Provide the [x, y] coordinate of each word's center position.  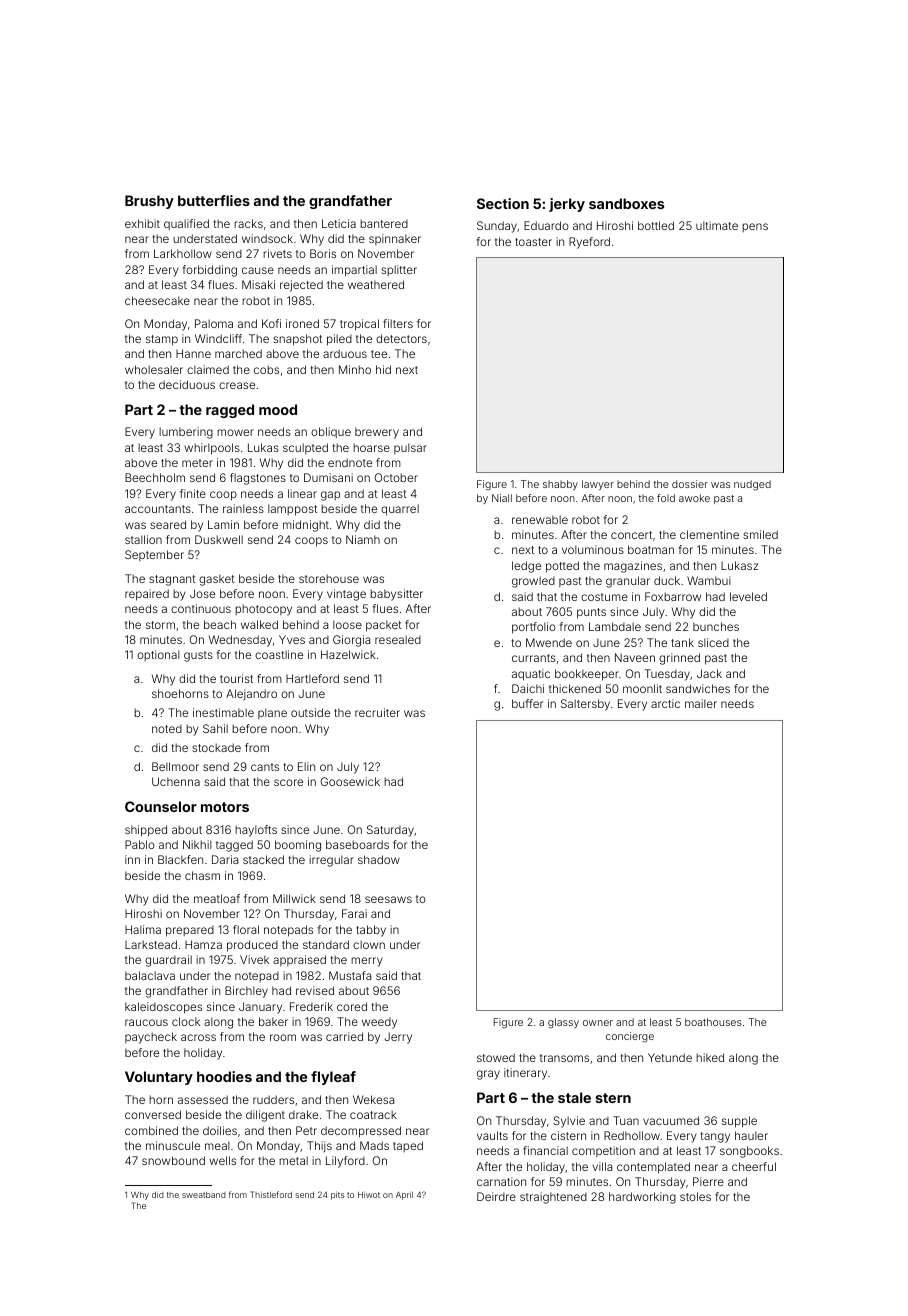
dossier [690, 484]
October [396, 477]
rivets [277, 253]
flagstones [258, 479]
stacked [263, 859]
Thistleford [271, 1194]
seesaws [388, 899]
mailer [701, 703]
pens [755, 227]
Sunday [497, 227]
